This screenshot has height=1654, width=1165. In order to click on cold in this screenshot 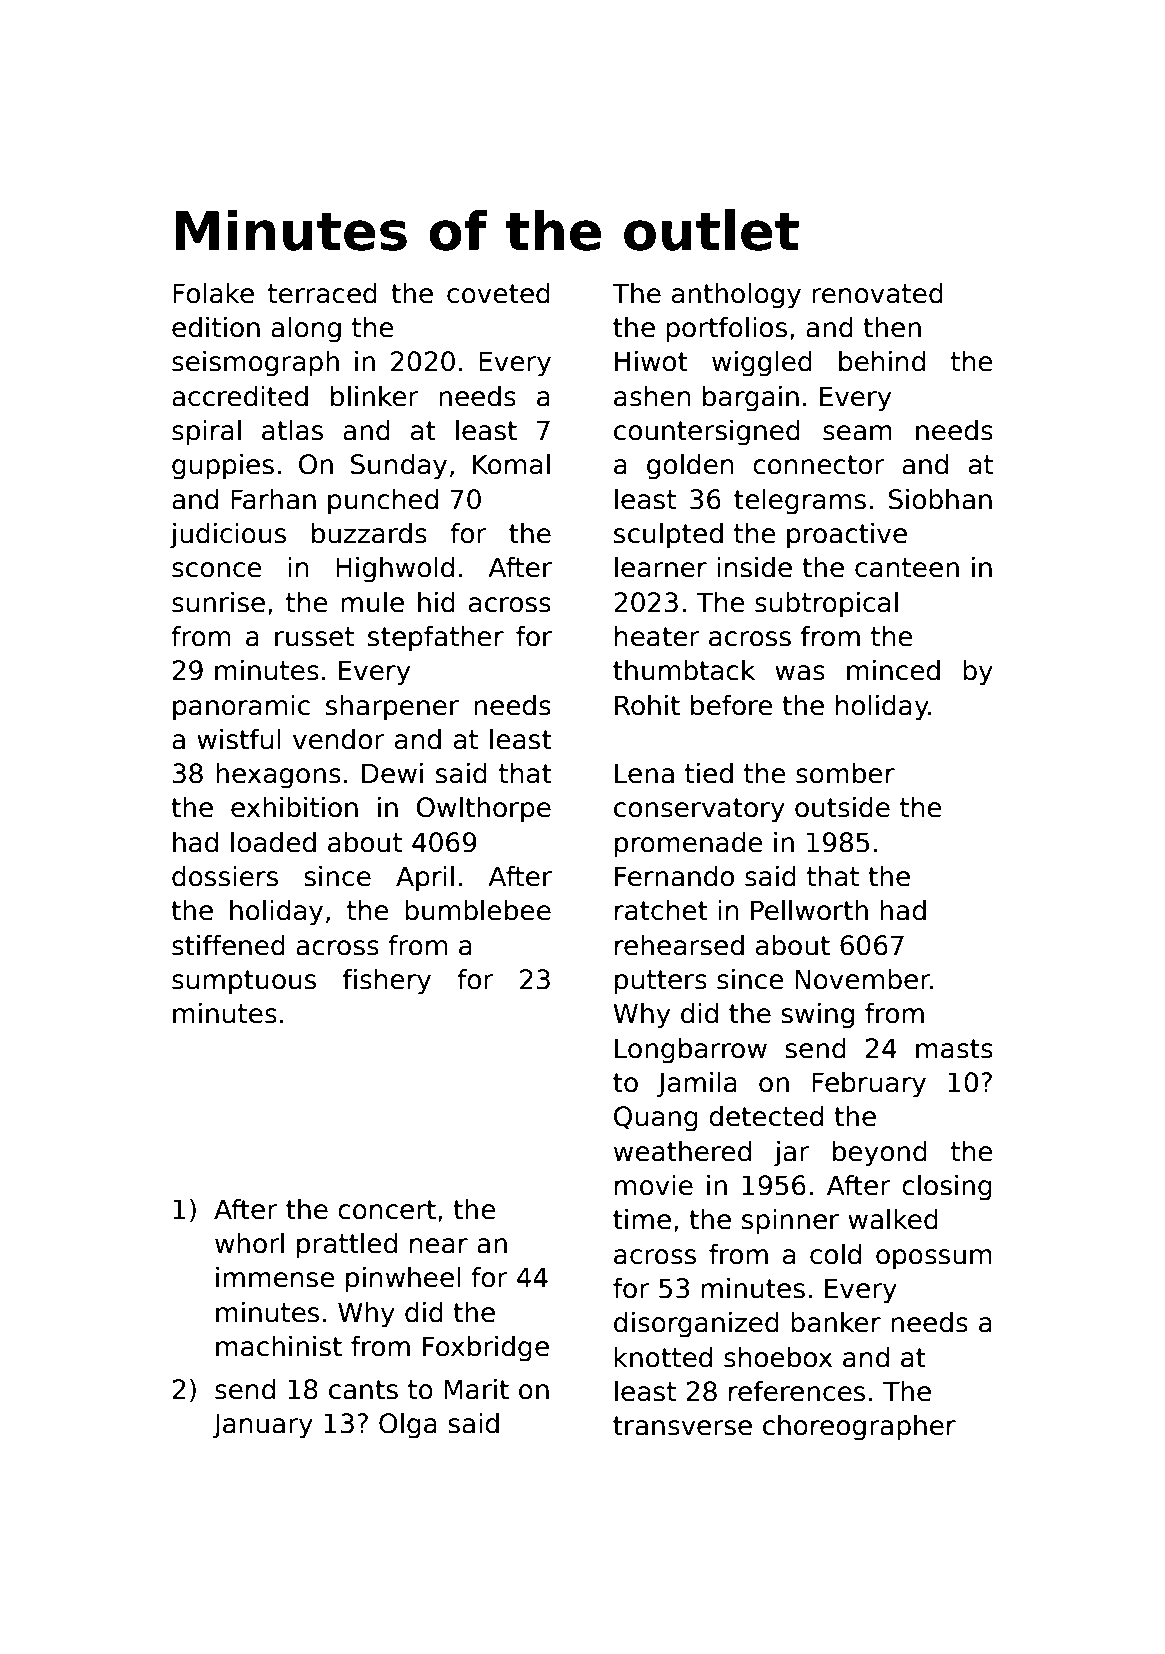, I will do `click(835, 1254)`.
